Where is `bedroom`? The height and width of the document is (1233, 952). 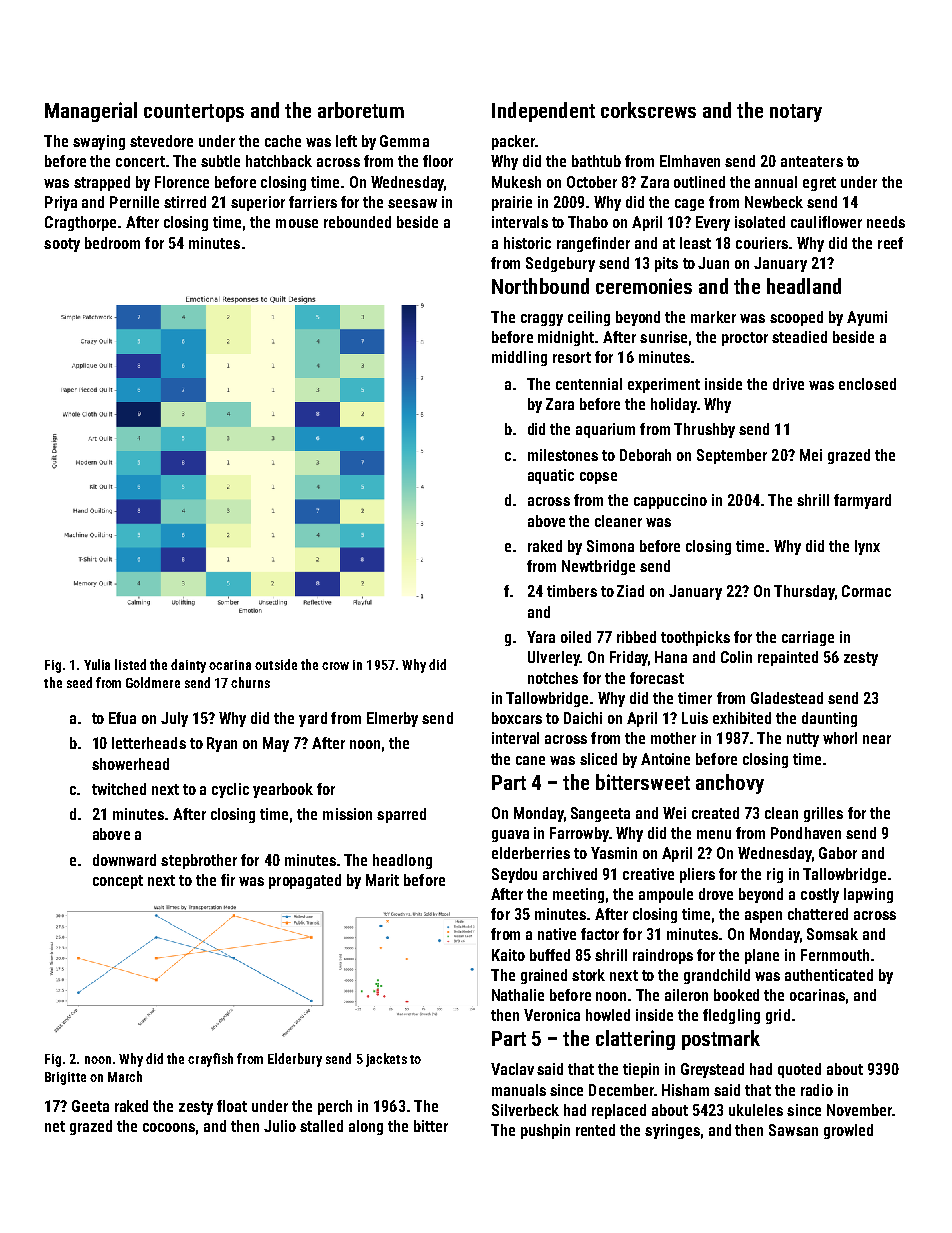
bedroom is located at coordinates (112, 243).
